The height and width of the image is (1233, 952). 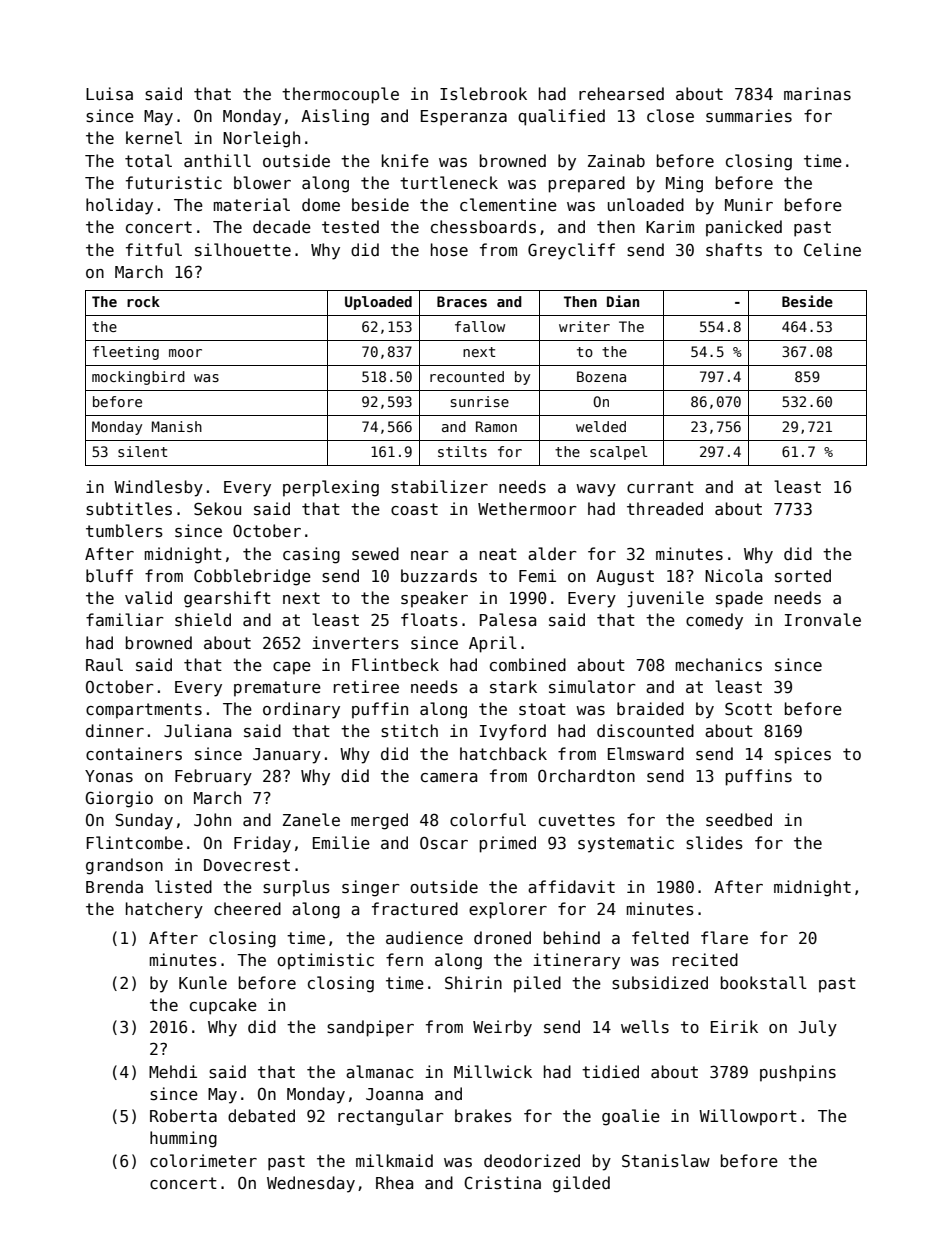 I want to click on Zainab, so click(x=616, y=160).
